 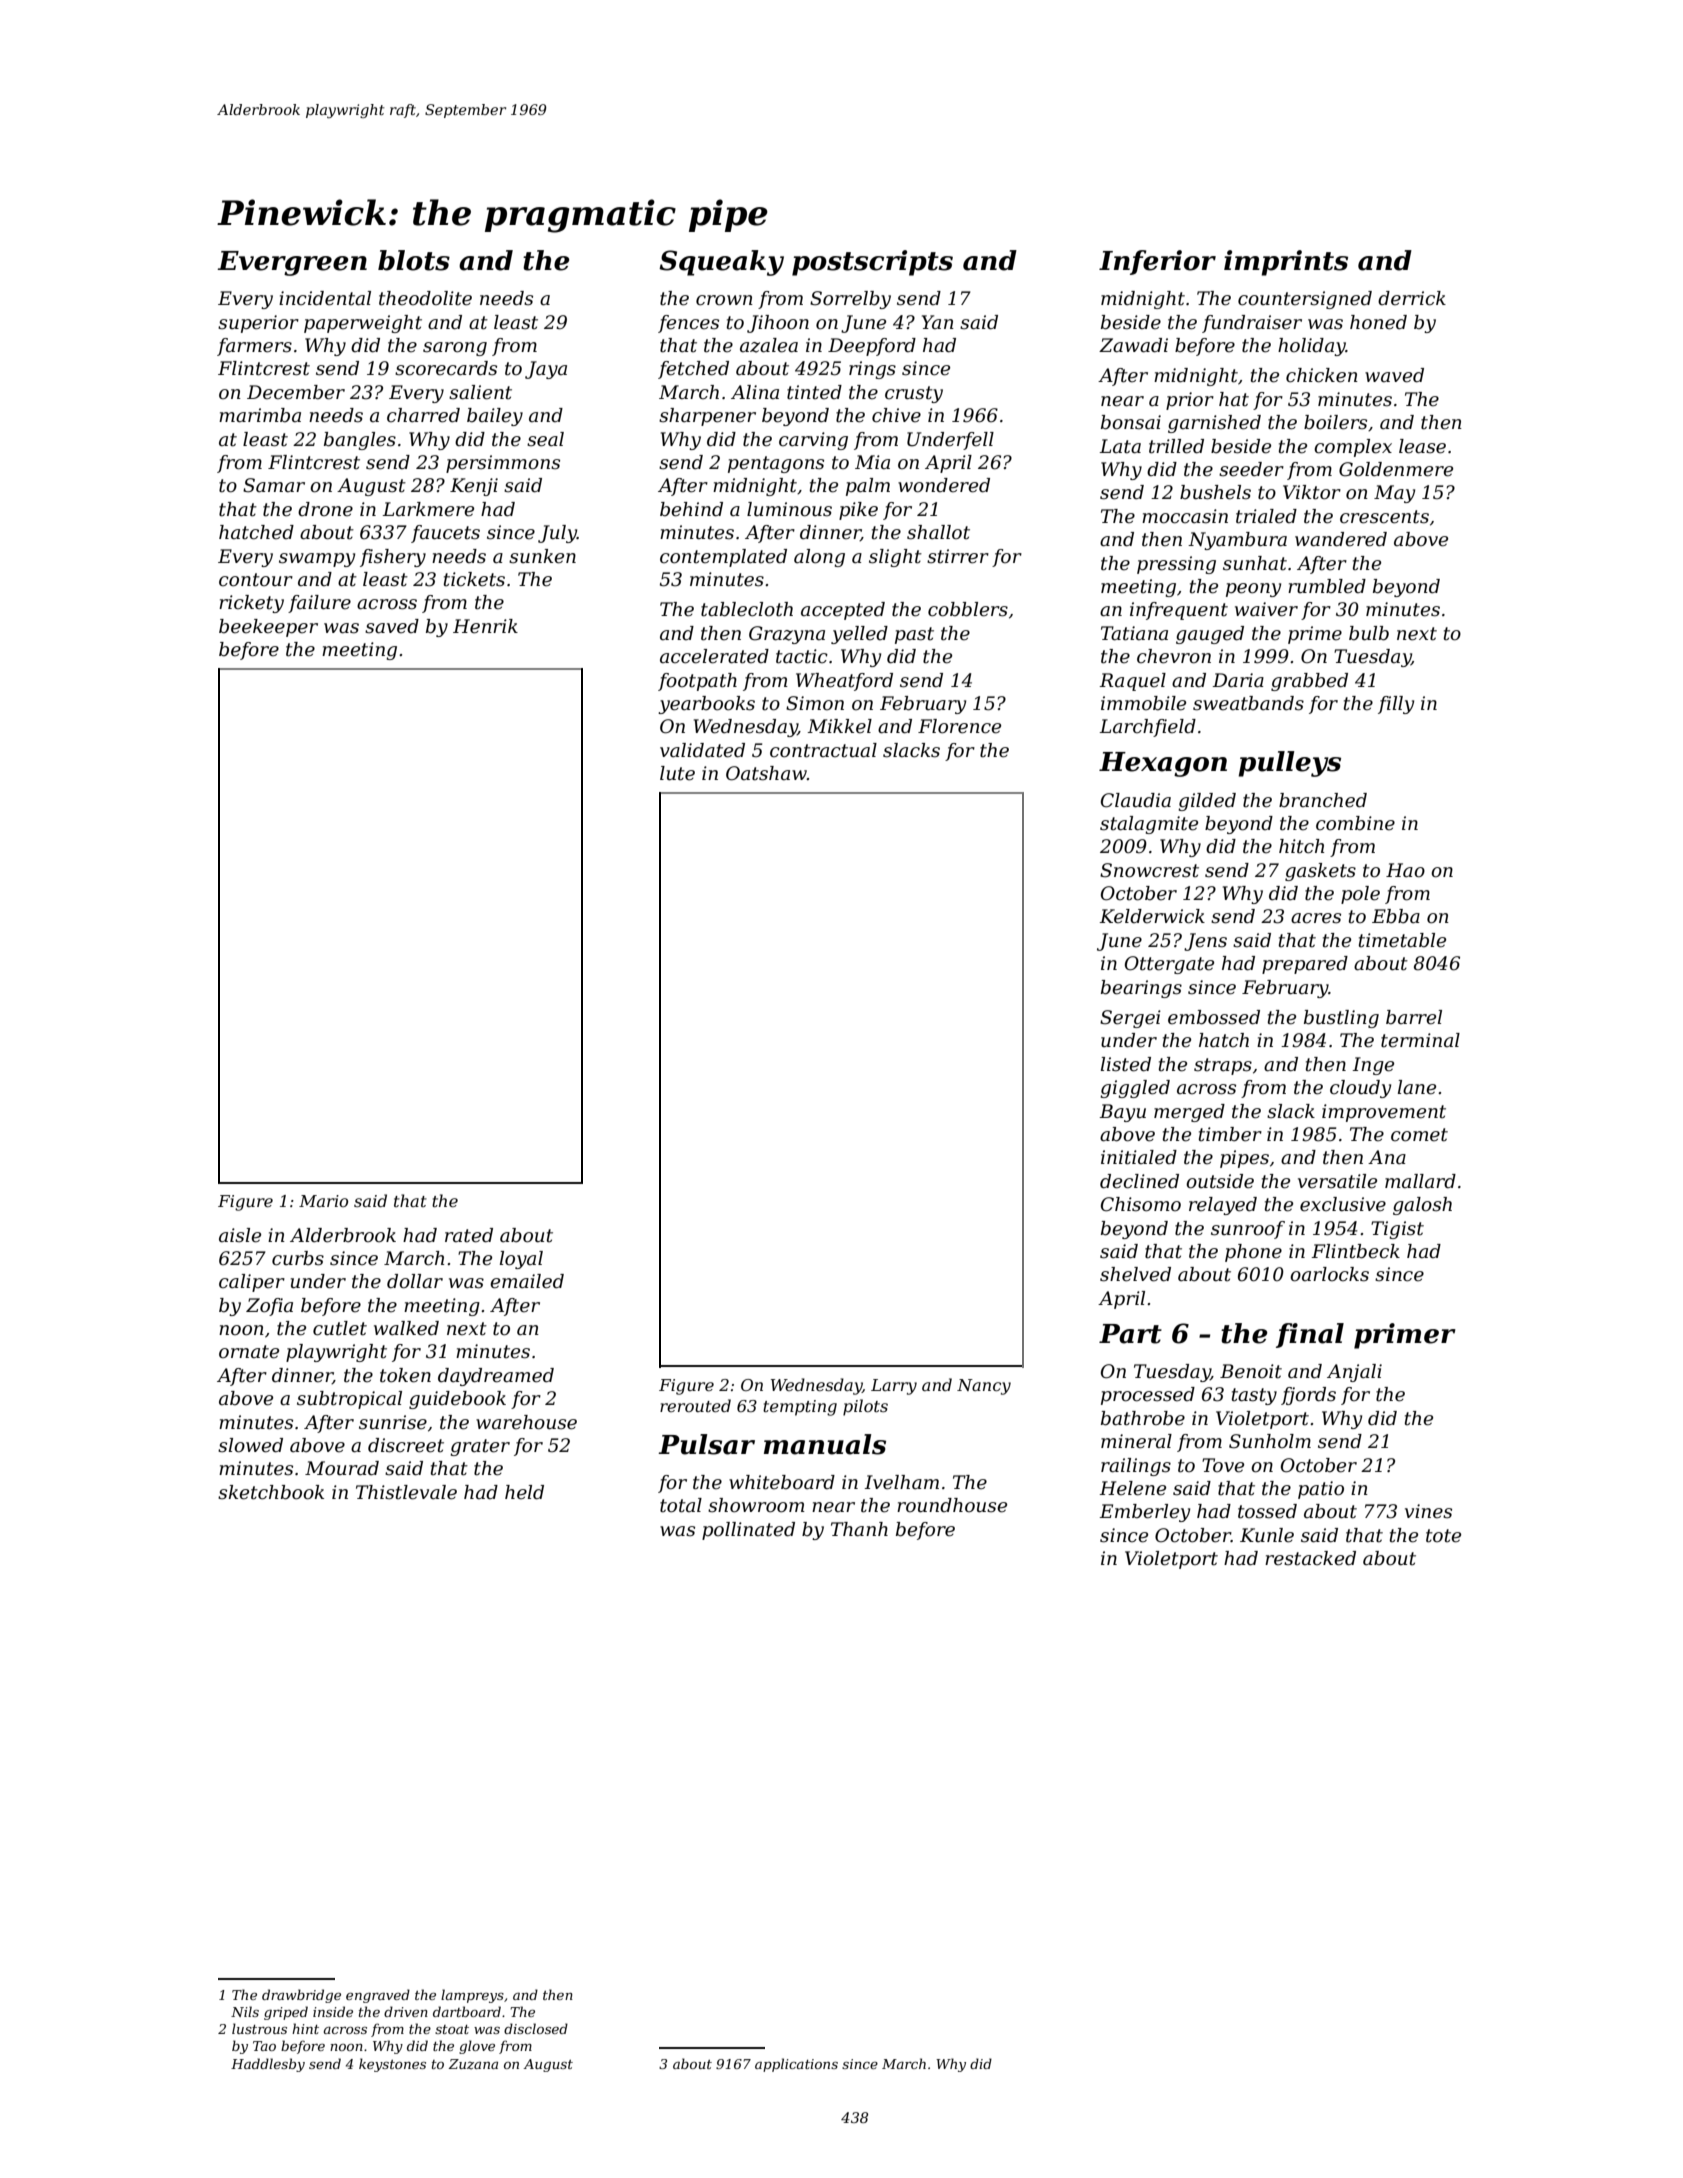 I want to click on final, so click(x=1310, y=1335).
